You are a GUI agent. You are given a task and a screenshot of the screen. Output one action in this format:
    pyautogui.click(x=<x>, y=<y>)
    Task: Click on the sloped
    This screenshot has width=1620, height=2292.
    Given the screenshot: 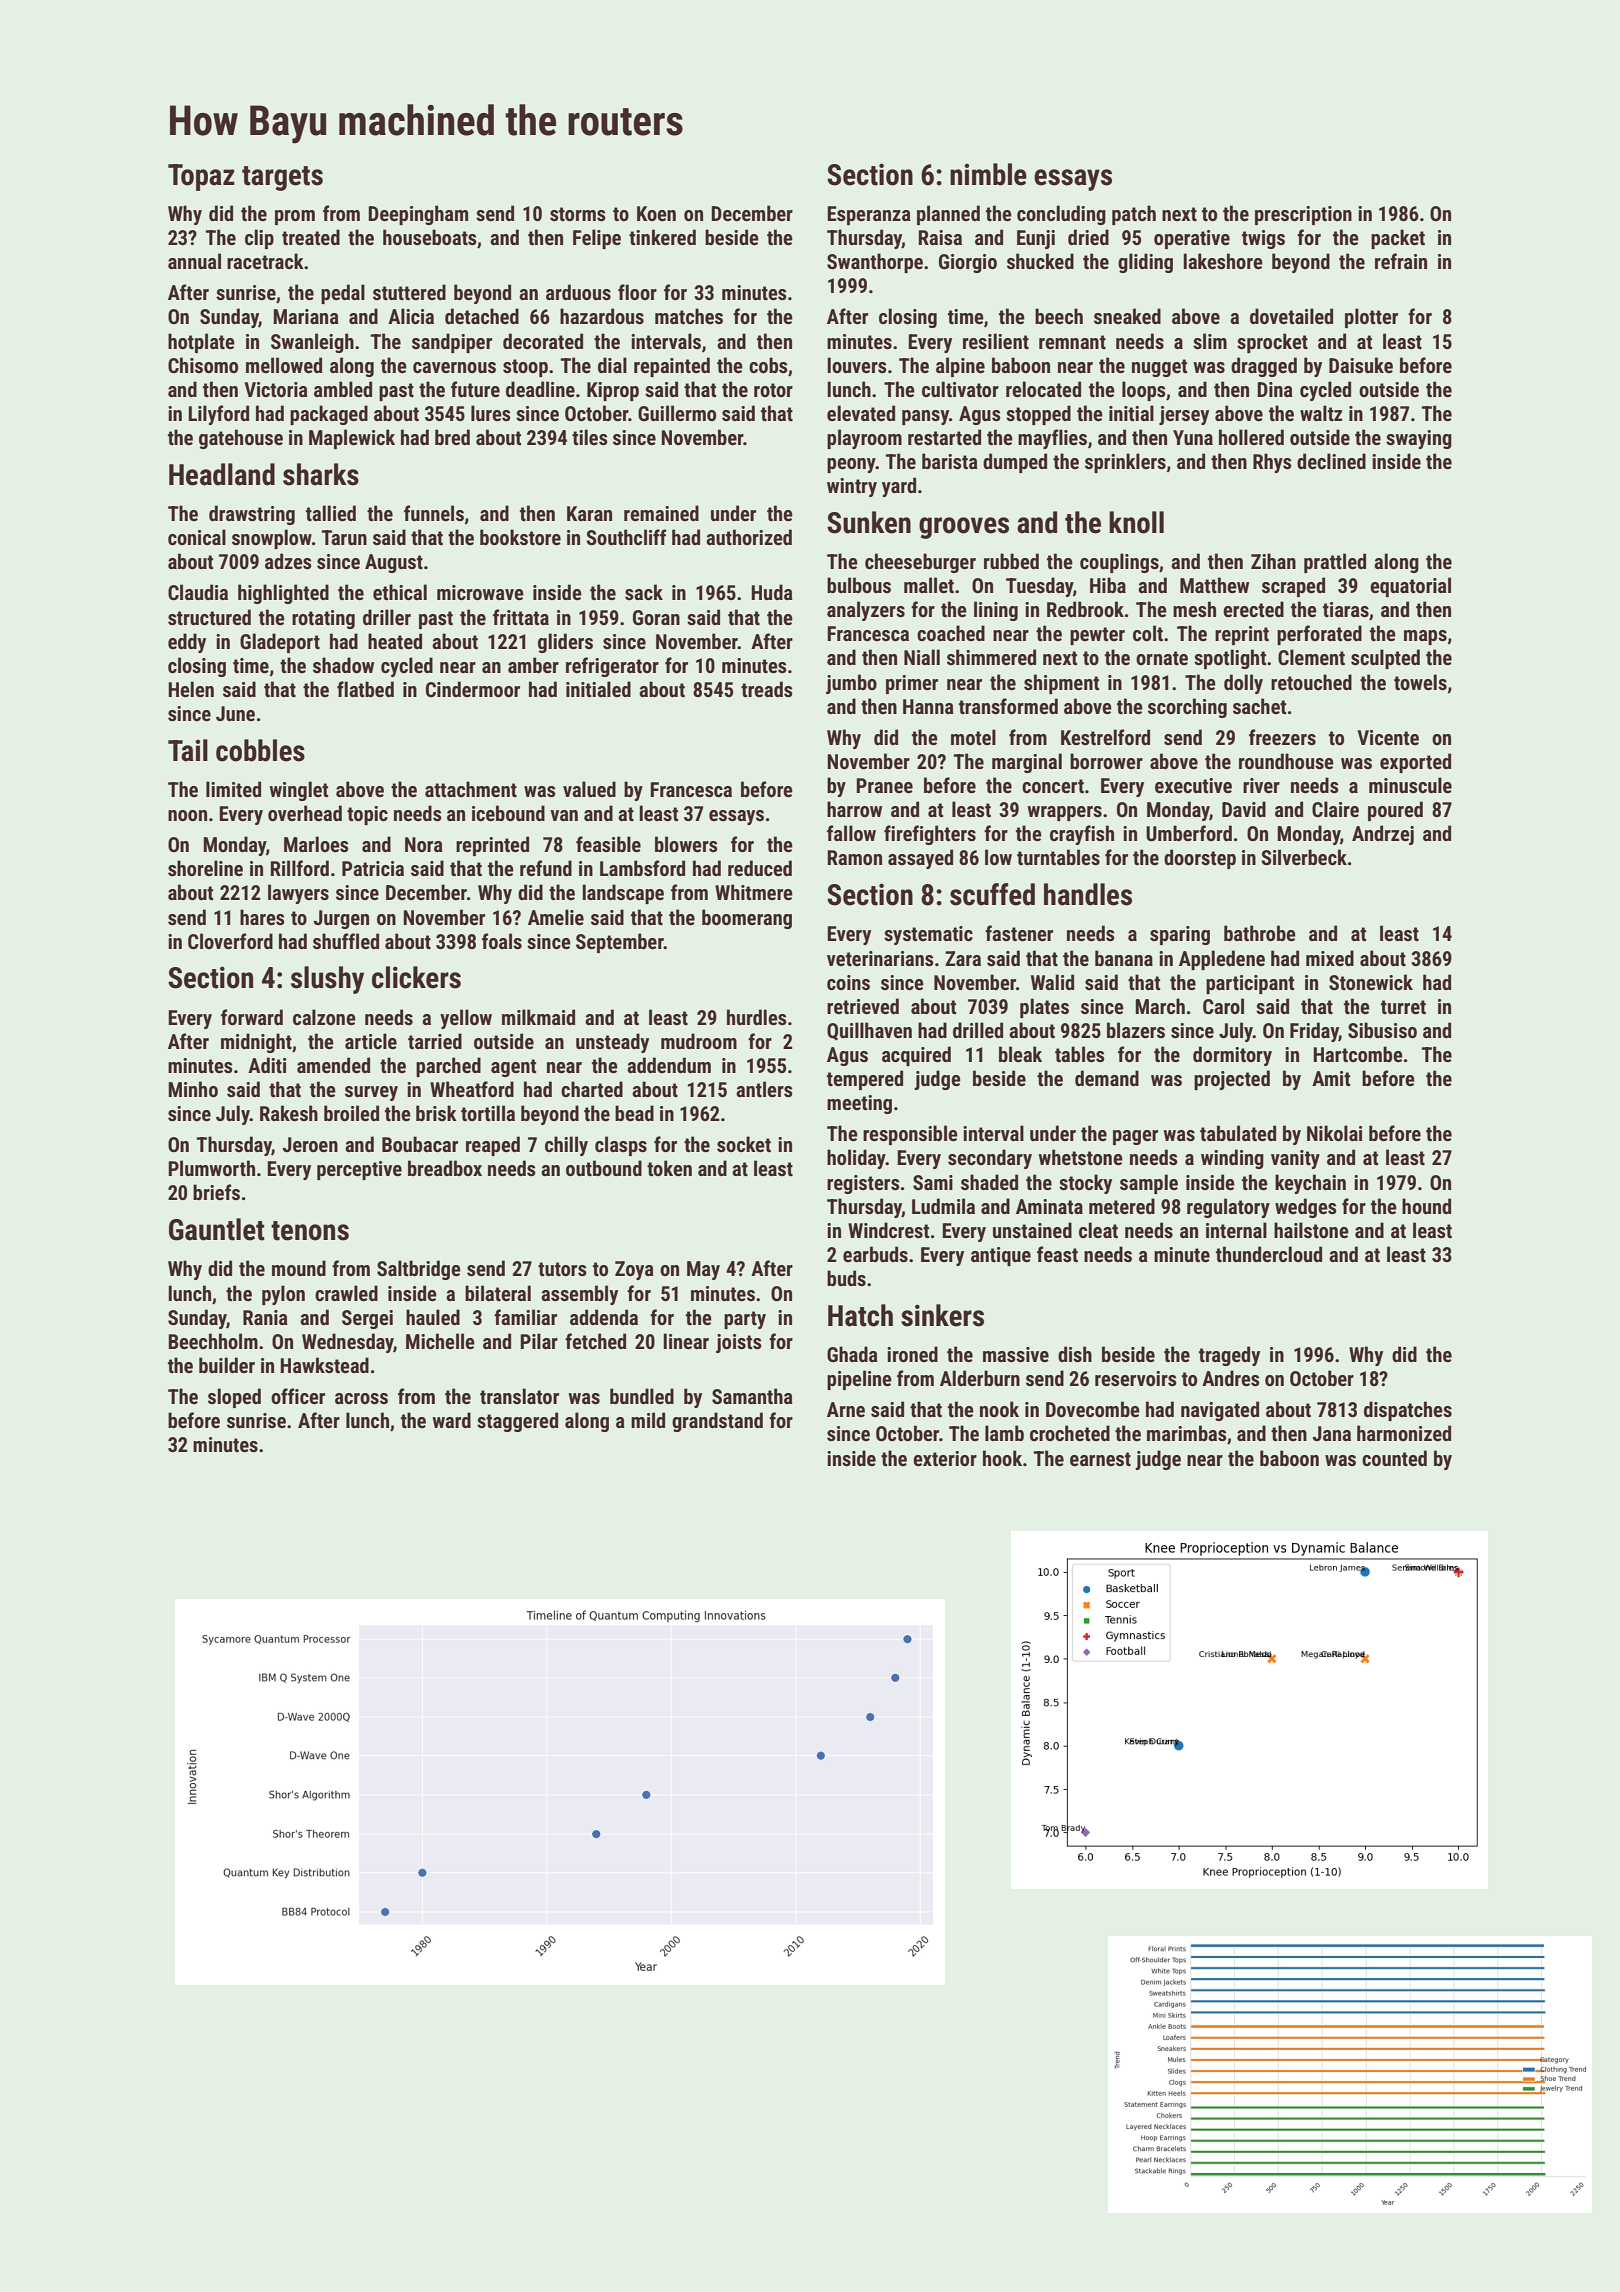 What is the action you would take?
    pyautogui.click(x=234, y=1398)
